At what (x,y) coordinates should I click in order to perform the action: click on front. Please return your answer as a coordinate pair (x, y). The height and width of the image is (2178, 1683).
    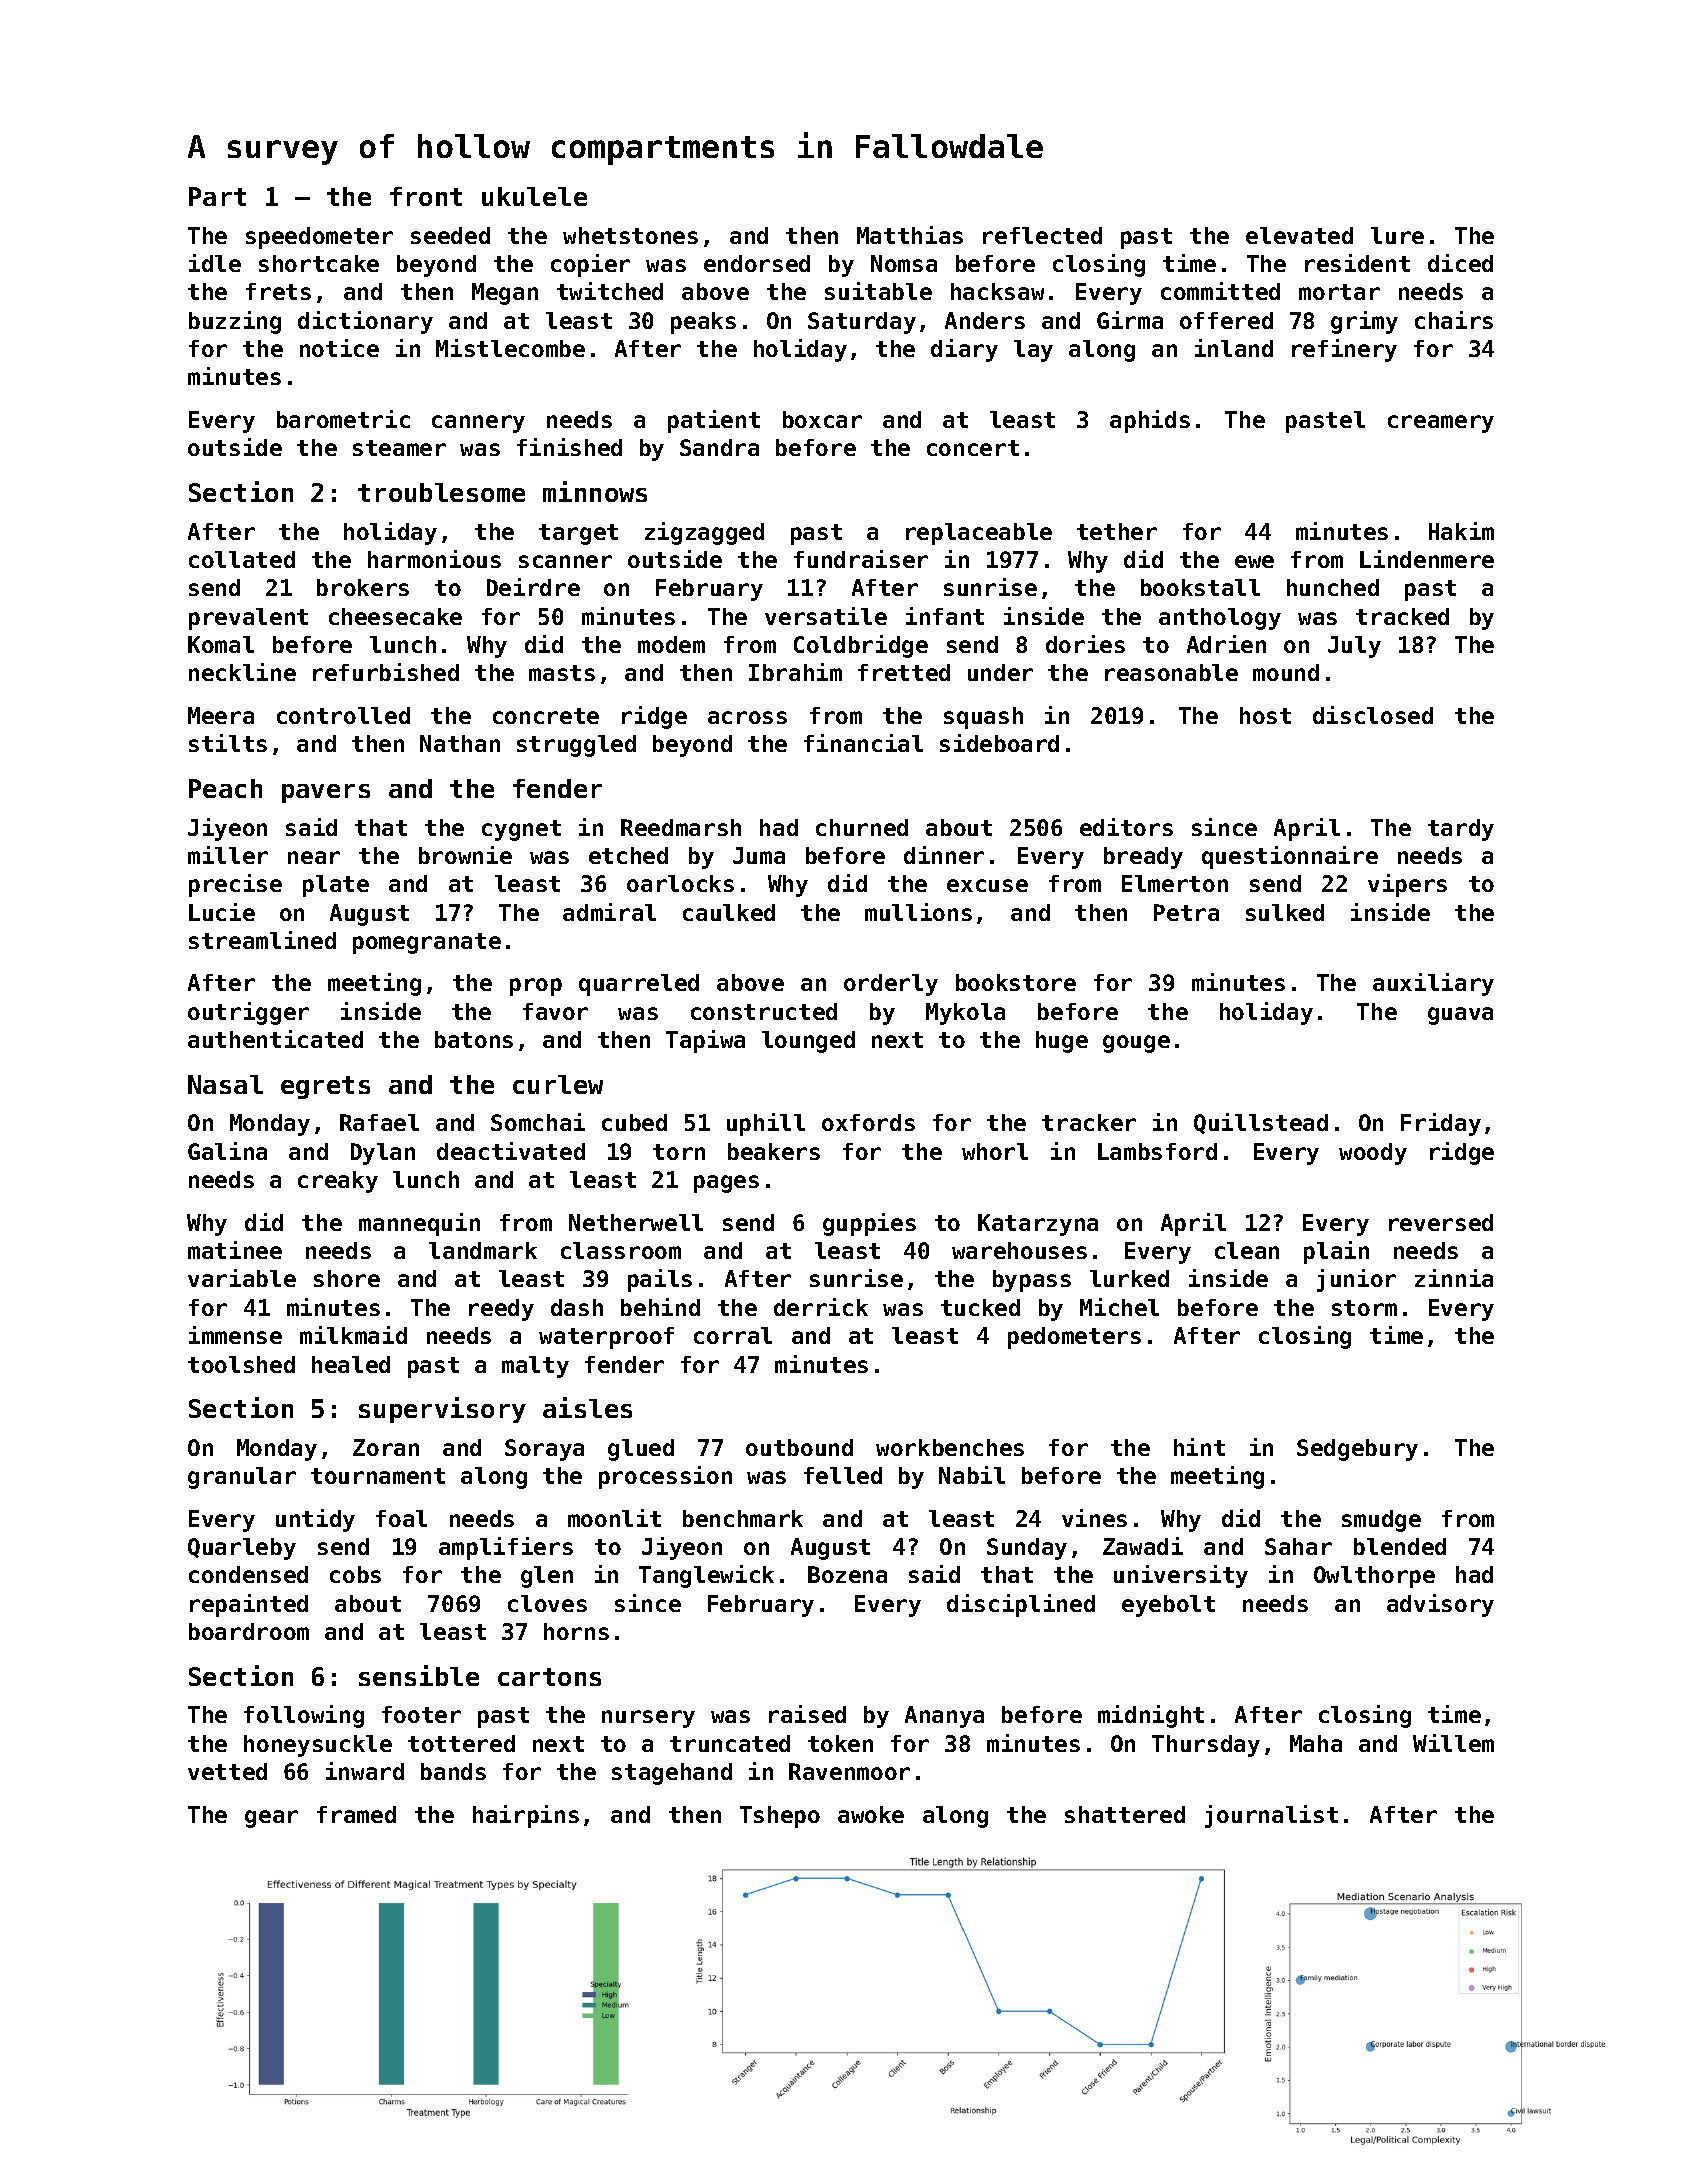
    Looking at the image, I should click on (426, 196).
